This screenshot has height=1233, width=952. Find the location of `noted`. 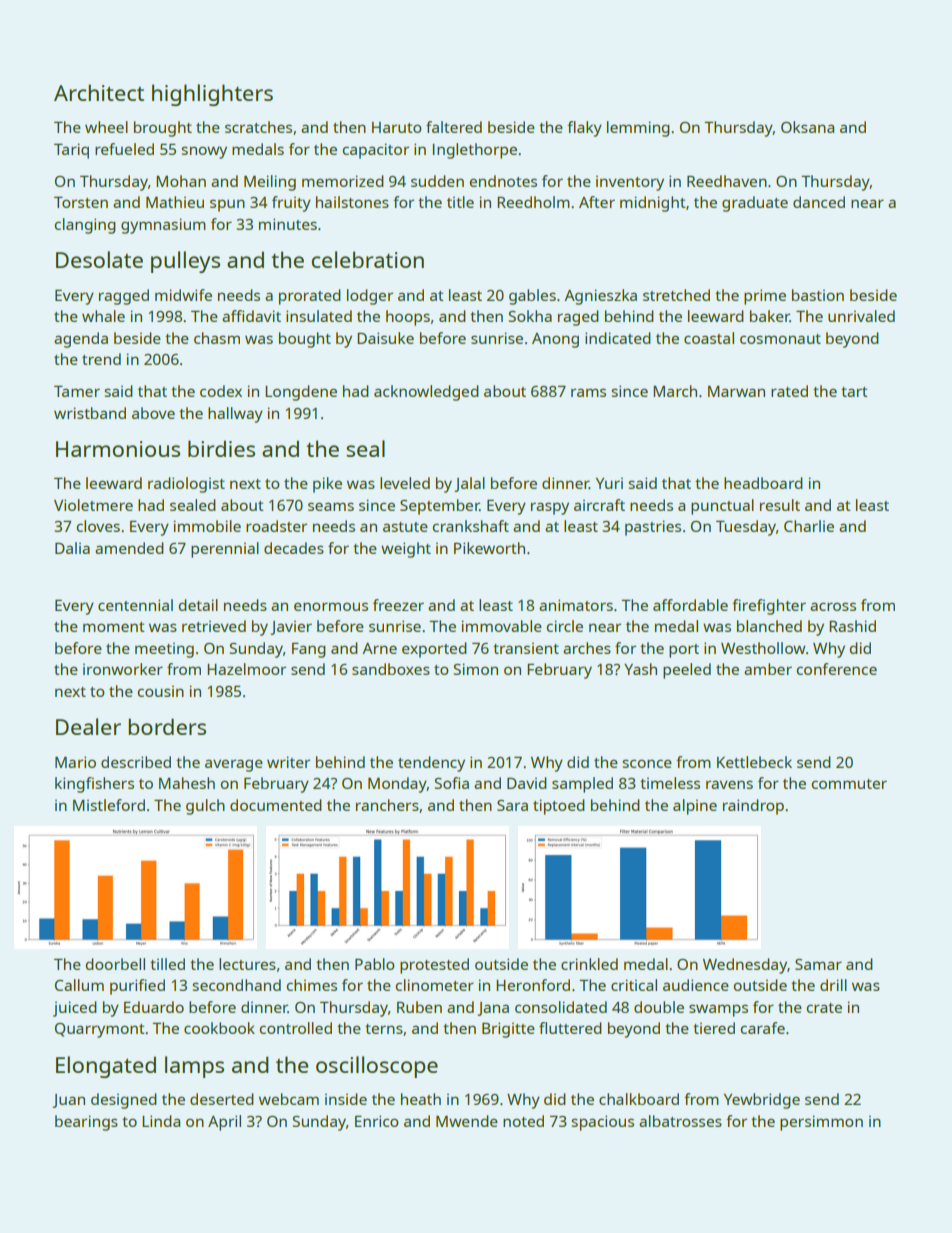

noted is located at coordinates (523, 1121).
